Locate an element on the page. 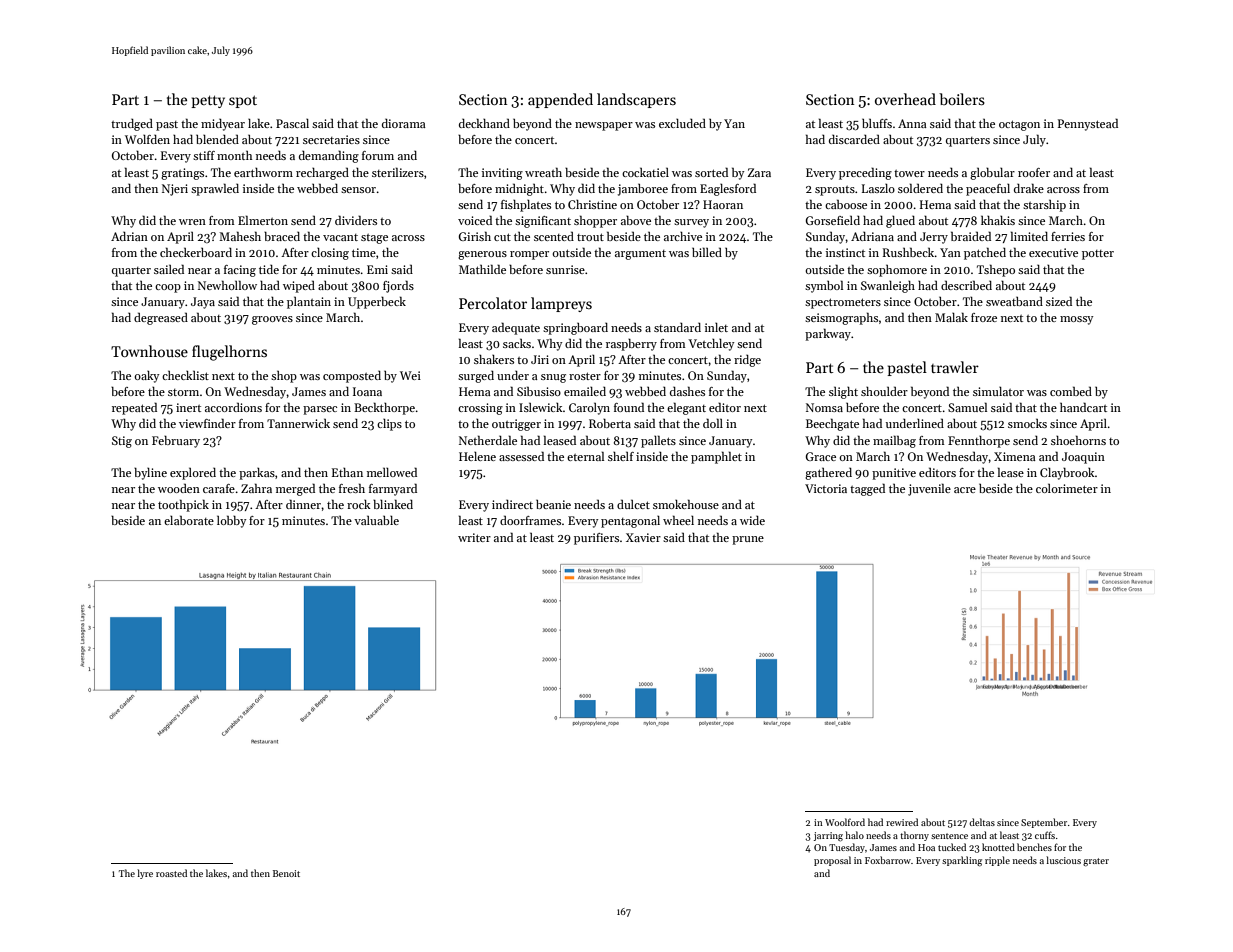  Swanleigh is located at coordinates (888, 287).
